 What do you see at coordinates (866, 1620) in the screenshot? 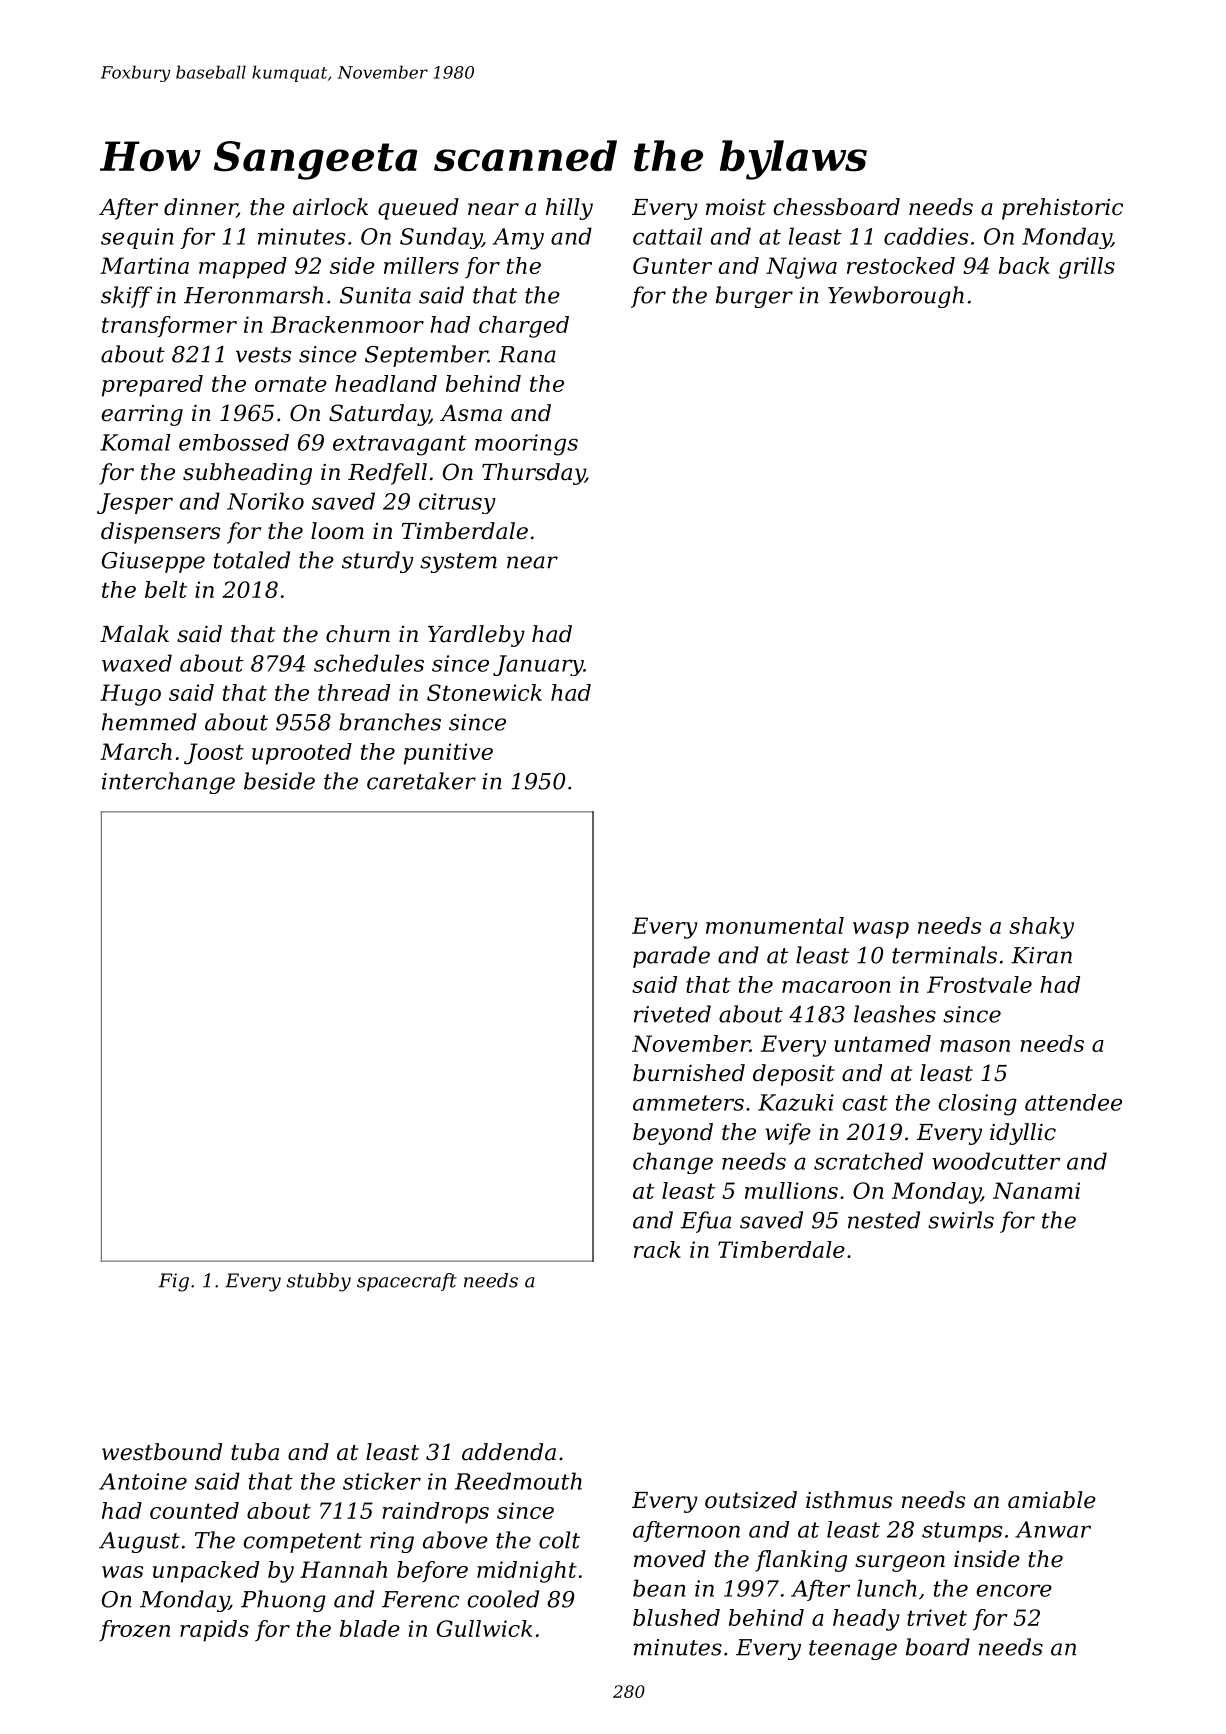
I see `heady` at bounding box center [866, 1620].
